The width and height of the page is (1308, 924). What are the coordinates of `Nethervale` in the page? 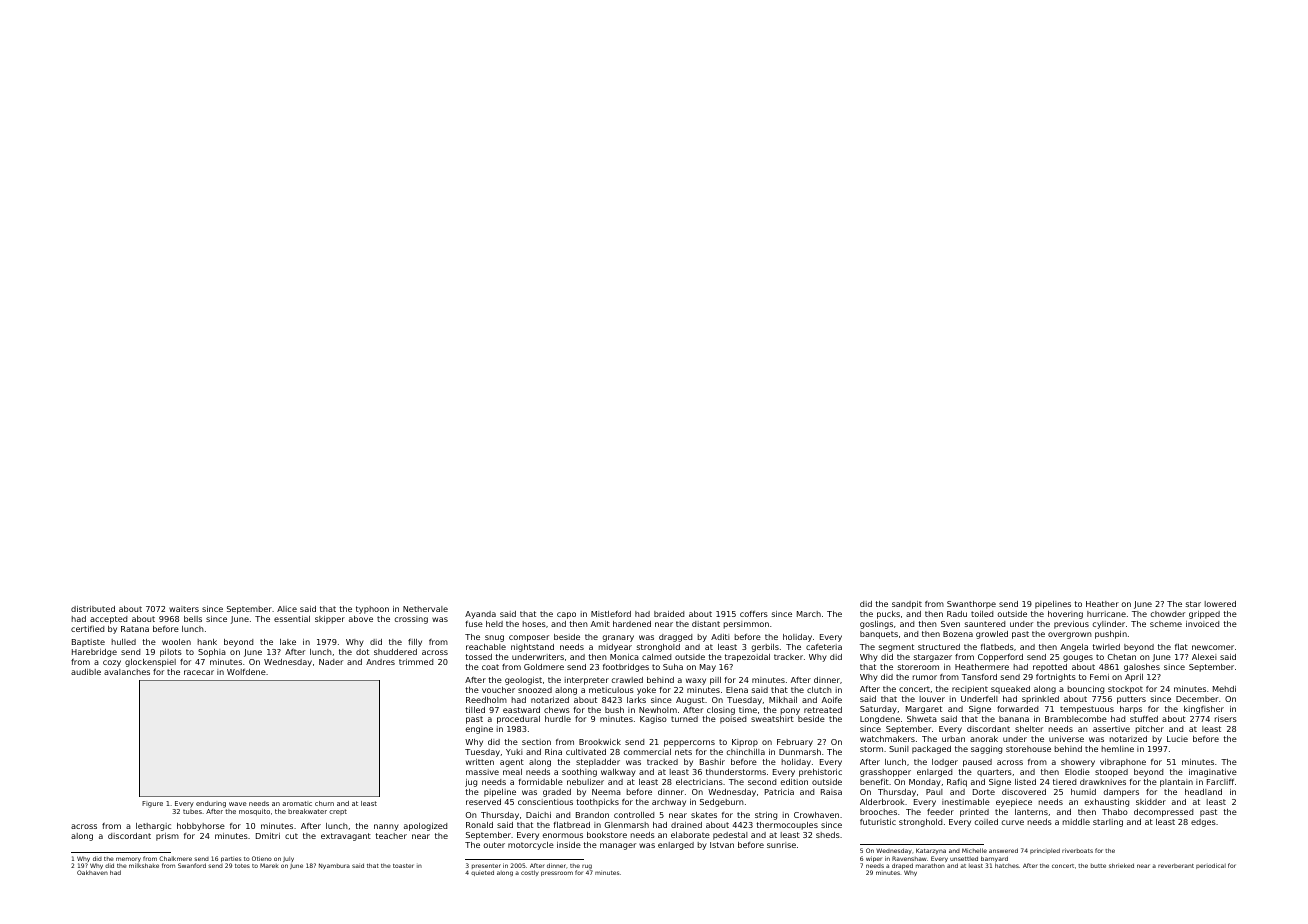 It's located at (425, 609).
